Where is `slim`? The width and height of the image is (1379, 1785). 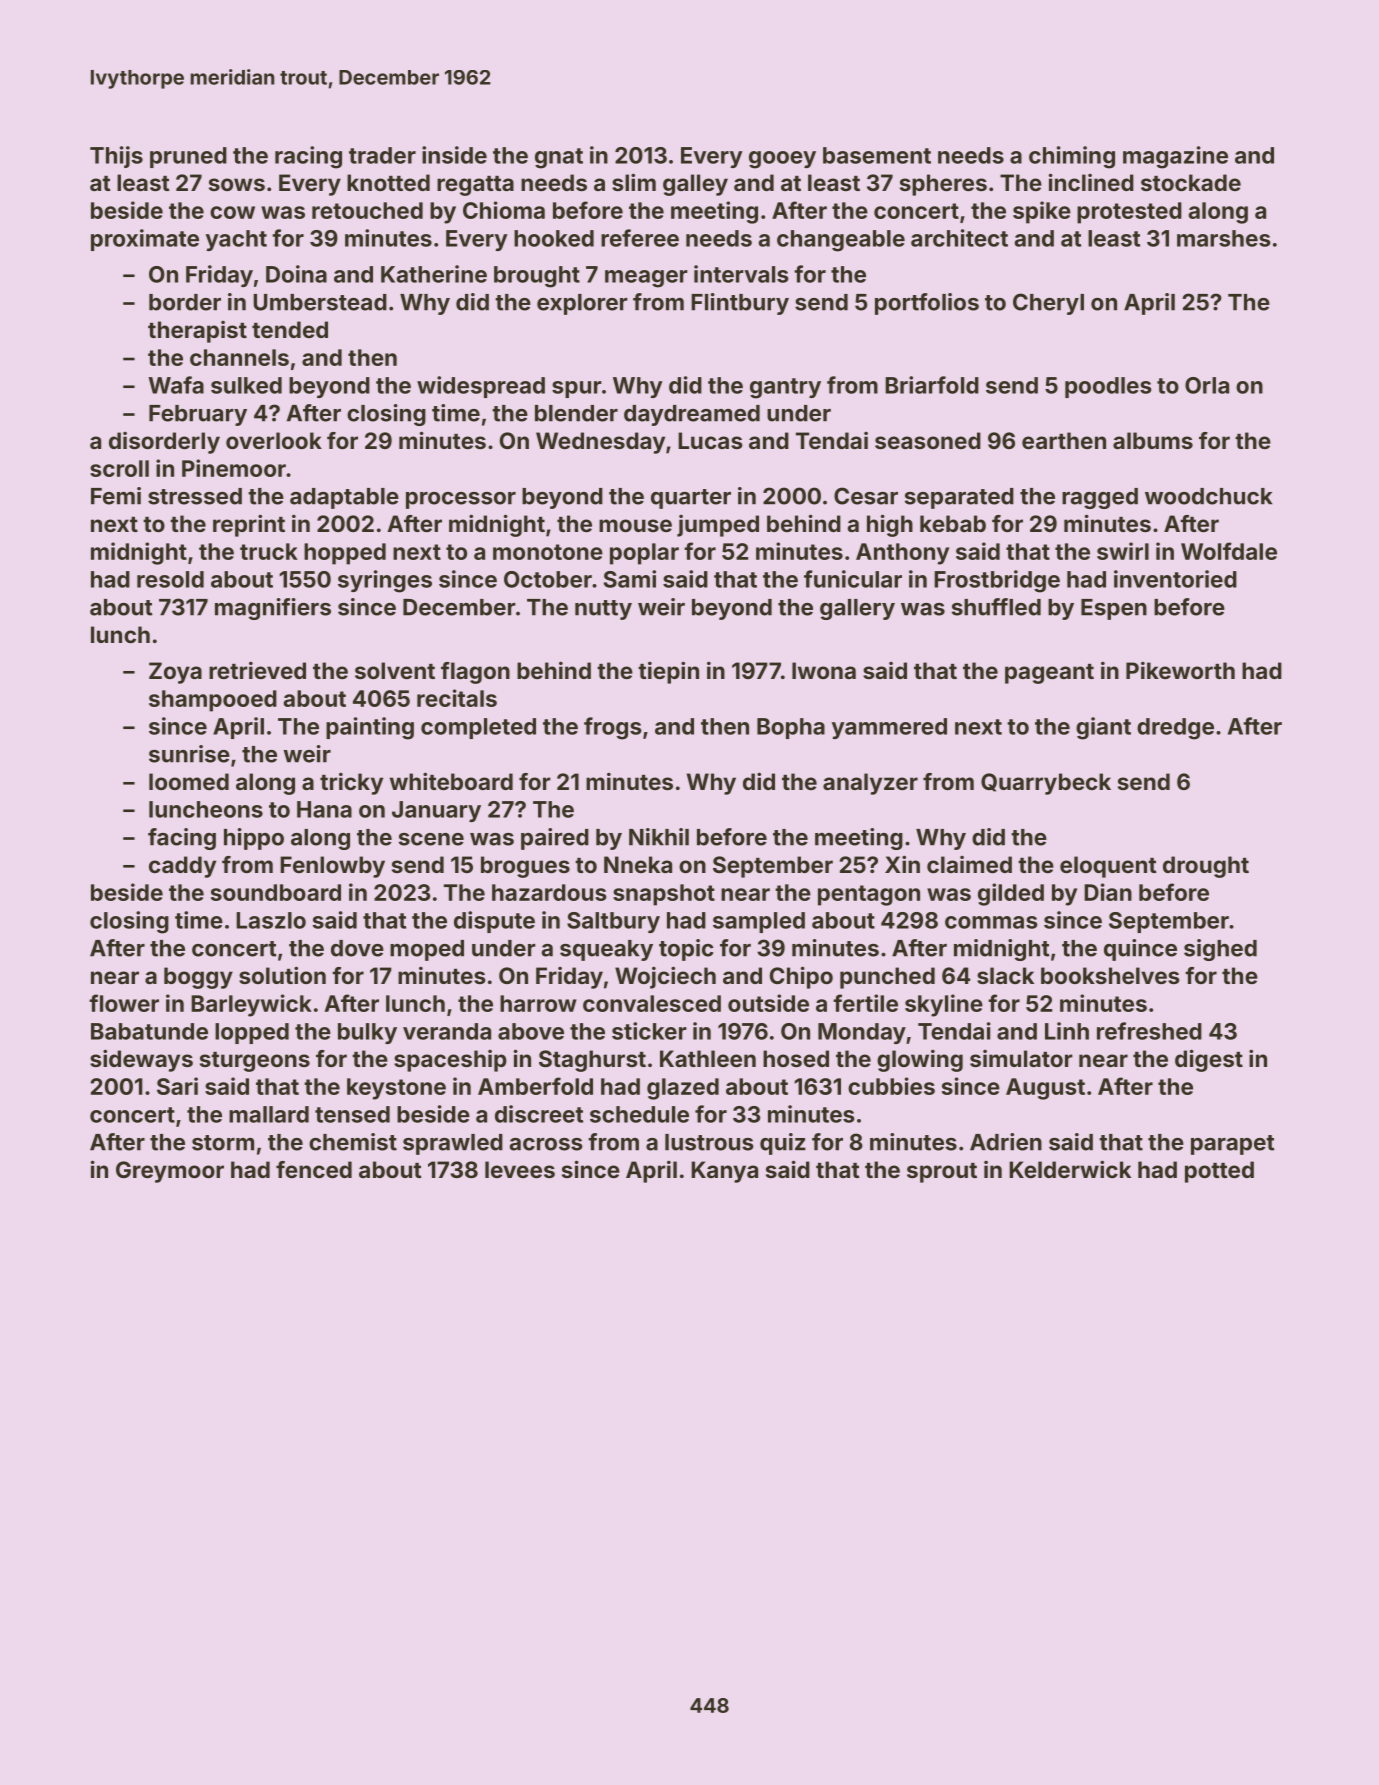 slim is located at coordinates (634, 182).
